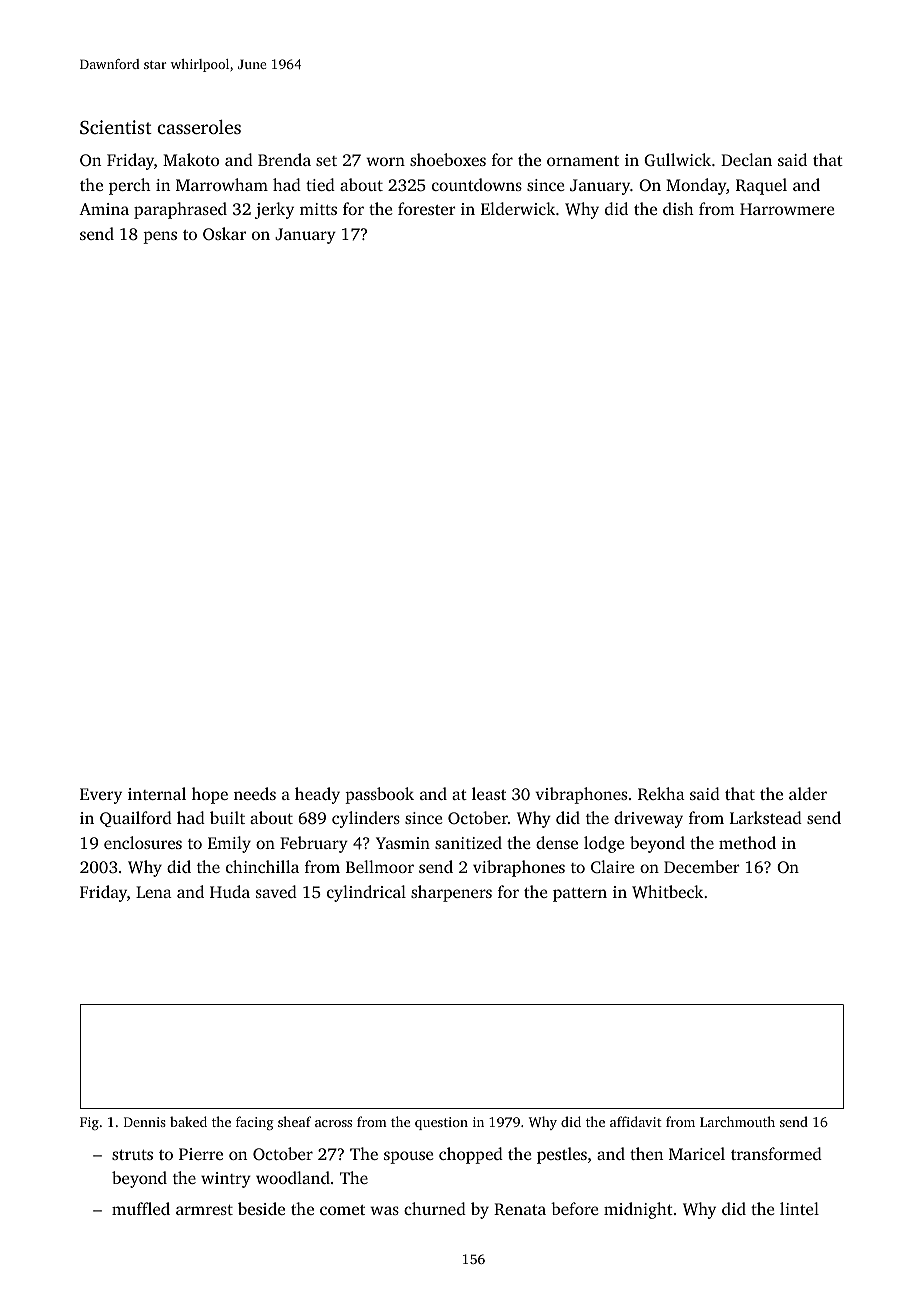 This screenshot has height=1308, width=924. Describe the element at coordinates (427, 208) in the screenshot. I see `forester` at that location.
